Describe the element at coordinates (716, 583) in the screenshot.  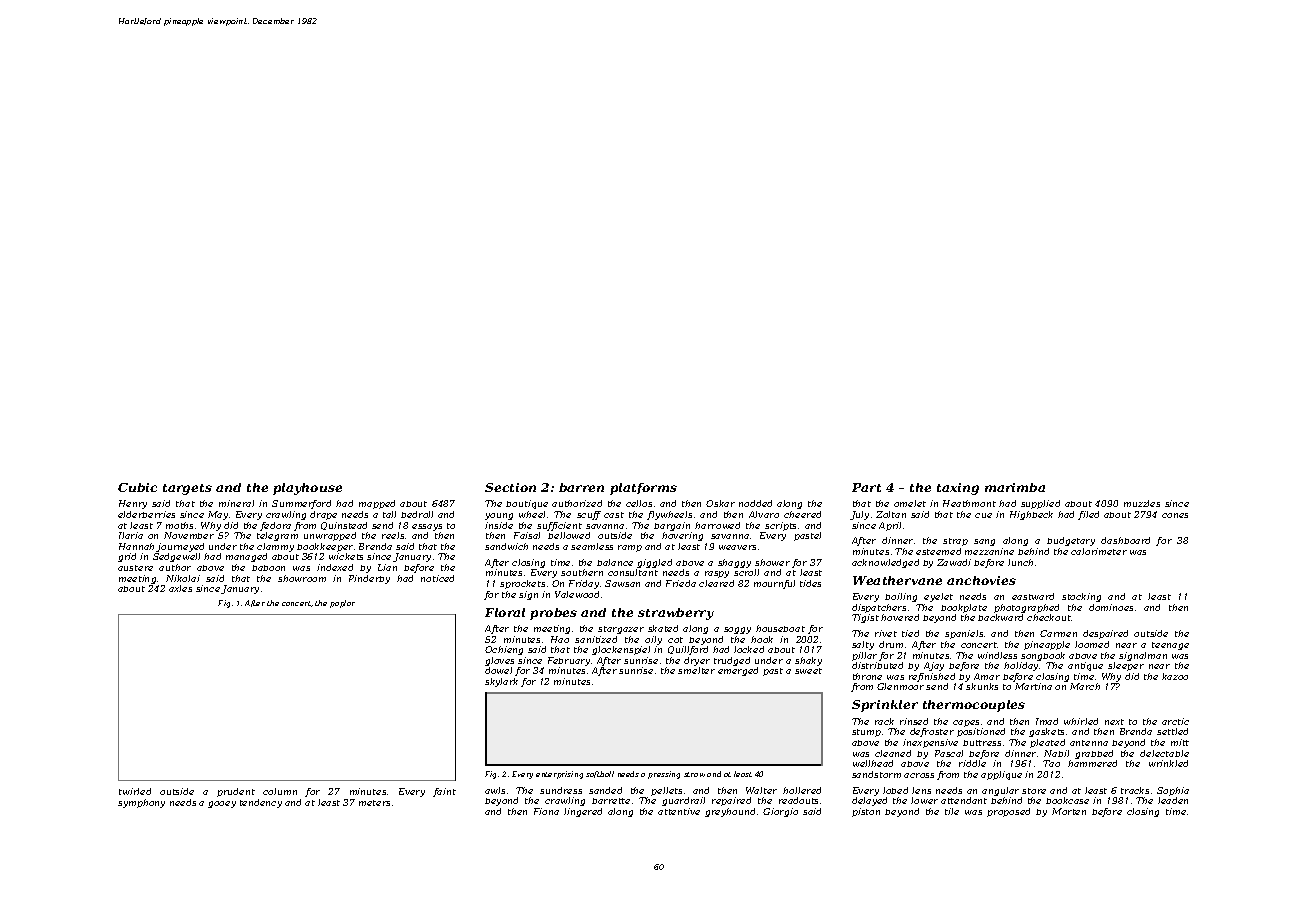
I see `cleared` at that location.
